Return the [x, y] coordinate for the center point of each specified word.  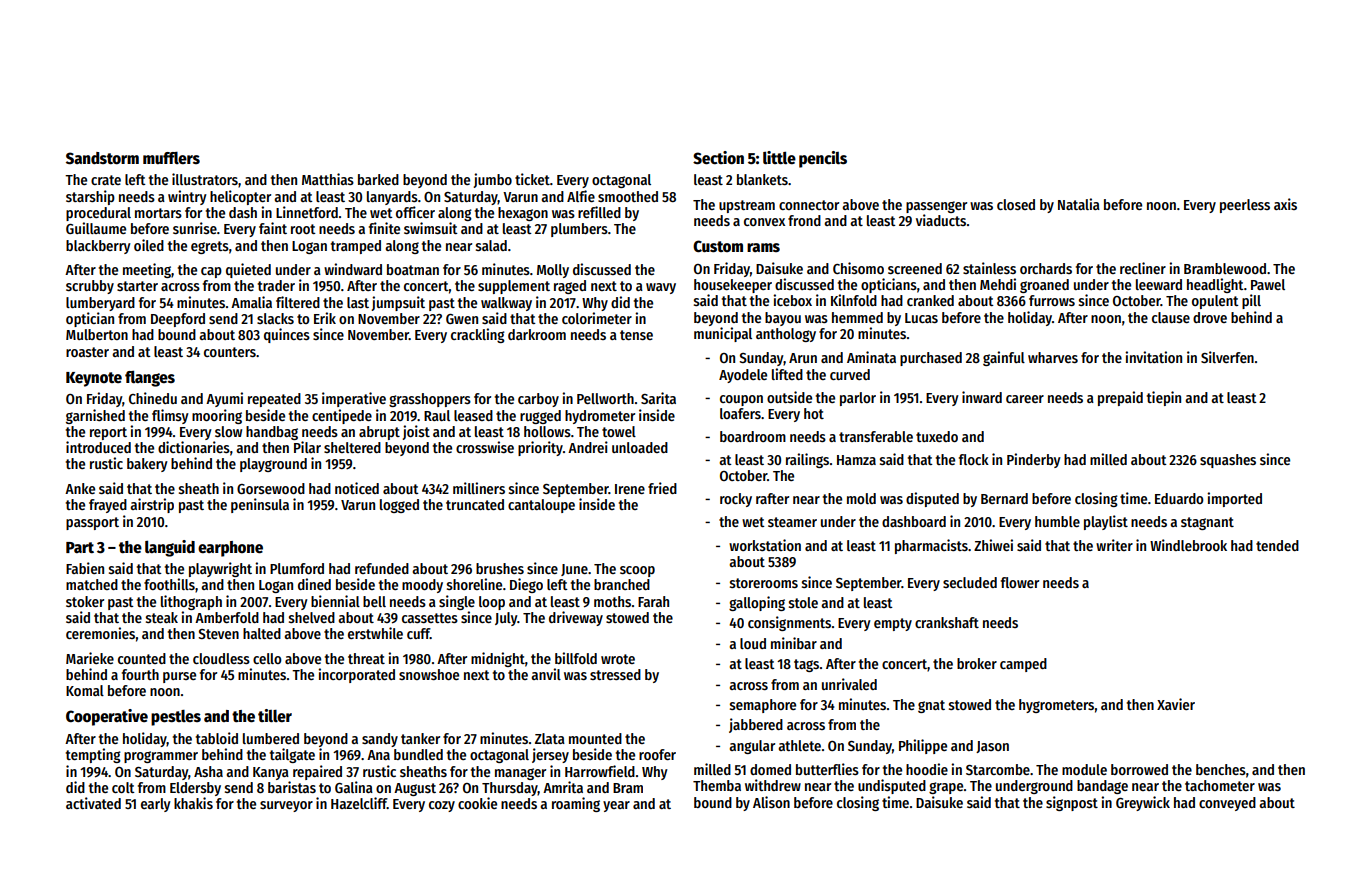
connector [809, 205]
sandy [380, 740]
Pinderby [1034, 460]
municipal [723, 334]
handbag [272, 433]
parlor [858, 399]
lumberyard [100, 304]
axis [1285, 204]
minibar [794, 643]
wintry [187, 197]
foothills [169, 584]
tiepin [1164, 398]
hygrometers [1056, 706]
